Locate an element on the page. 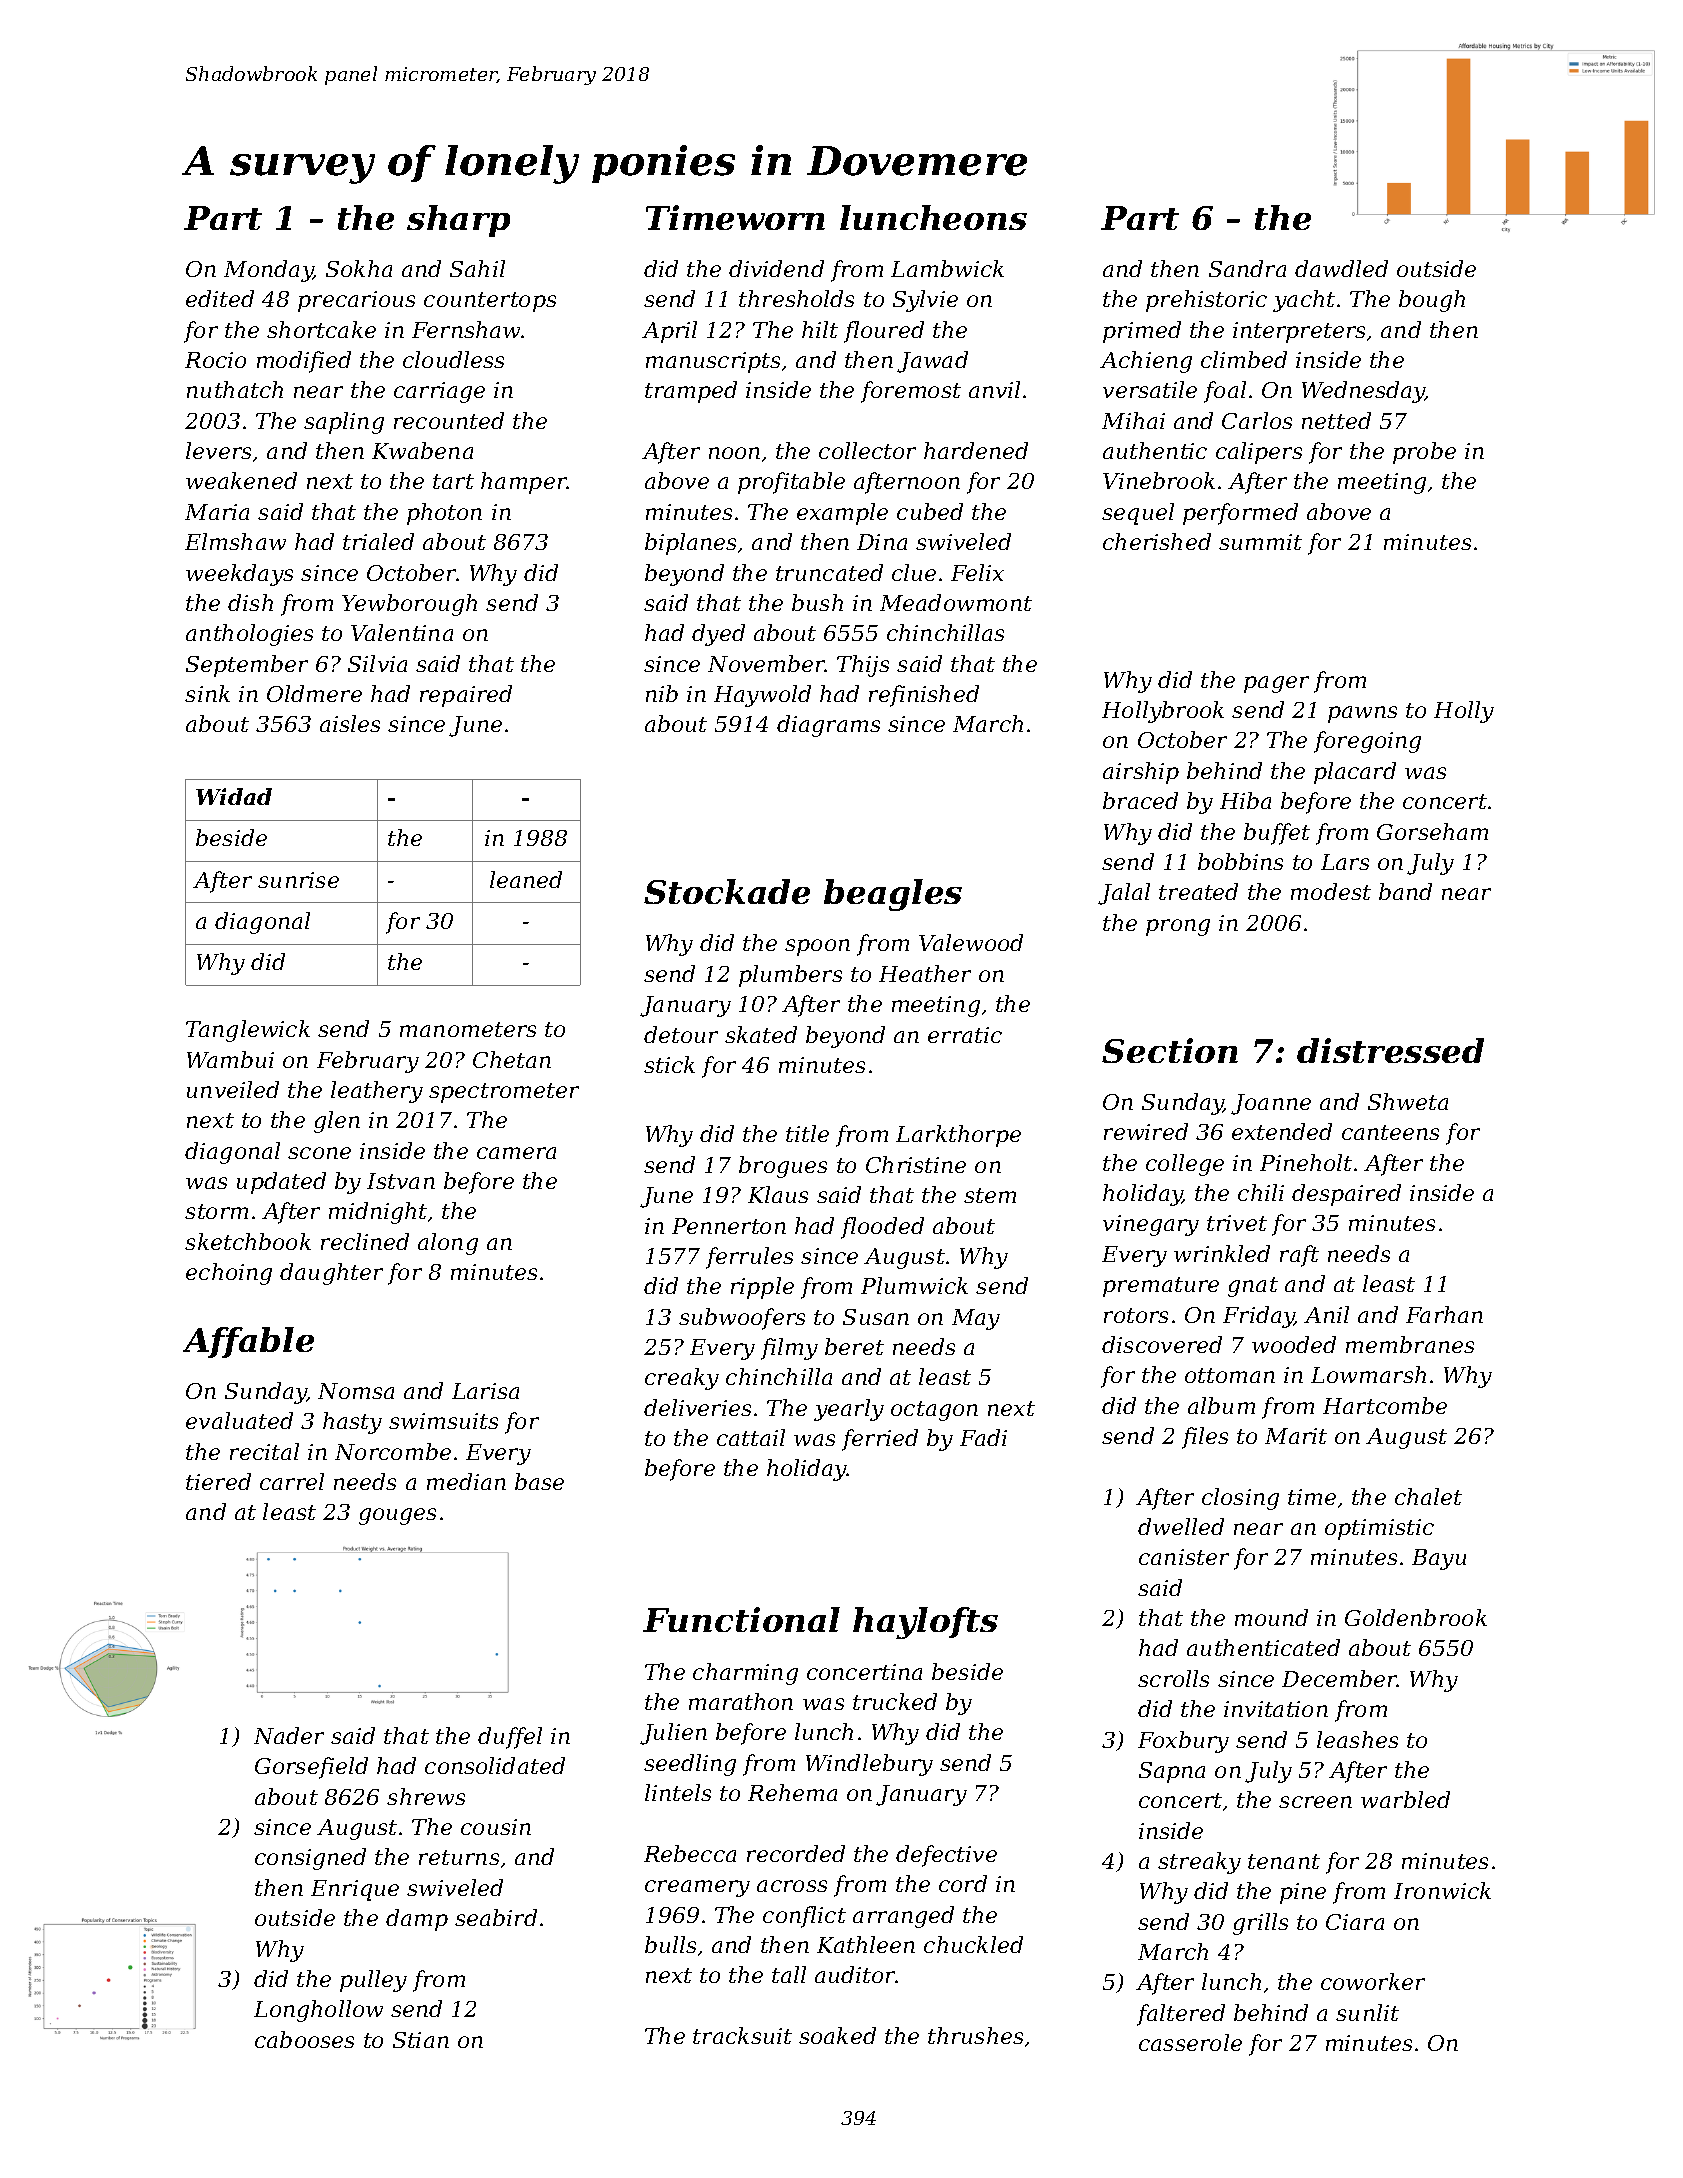 The height and width of the image is (2178, 1683). sunrise is located at coordinates (298, 880).
